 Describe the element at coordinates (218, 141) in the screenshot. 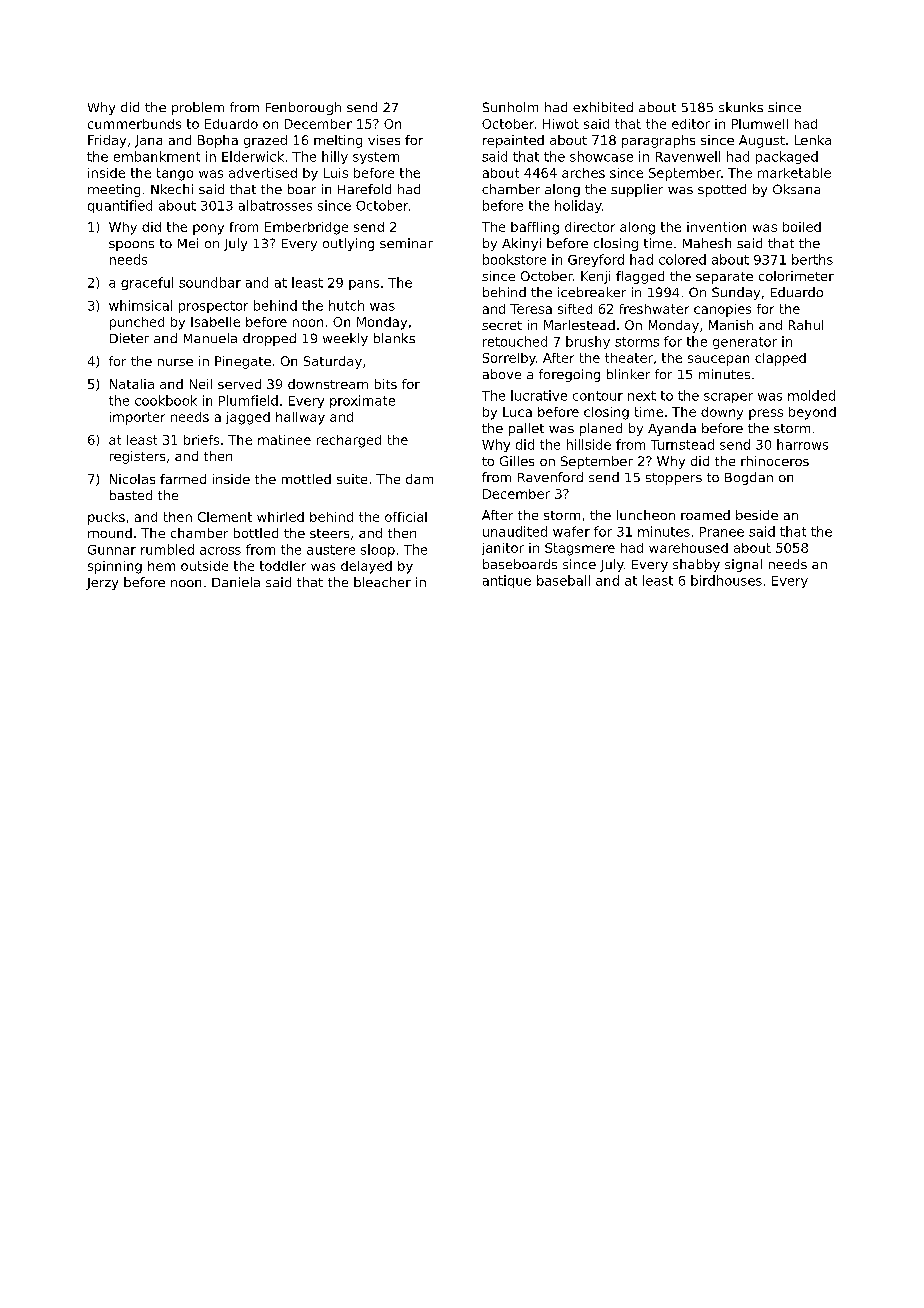

I see `Bopha` at that location.
